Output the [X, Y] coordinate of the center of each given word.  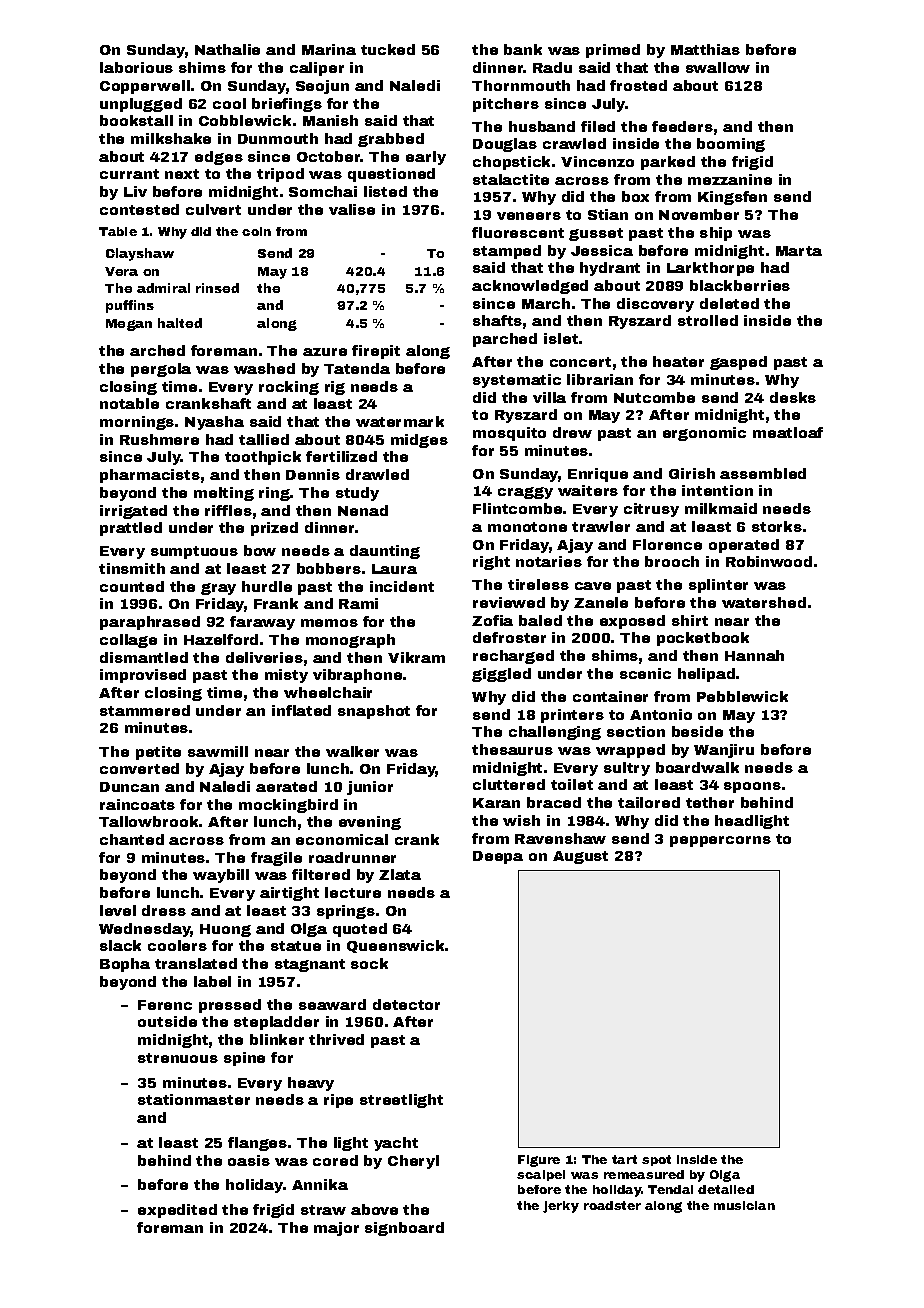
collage [128, 641]
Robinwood [769, 561]
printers [572, 716]
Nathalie [227, 49]
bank [523, 49]
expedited [177, 1211]
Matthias [705, 49]
